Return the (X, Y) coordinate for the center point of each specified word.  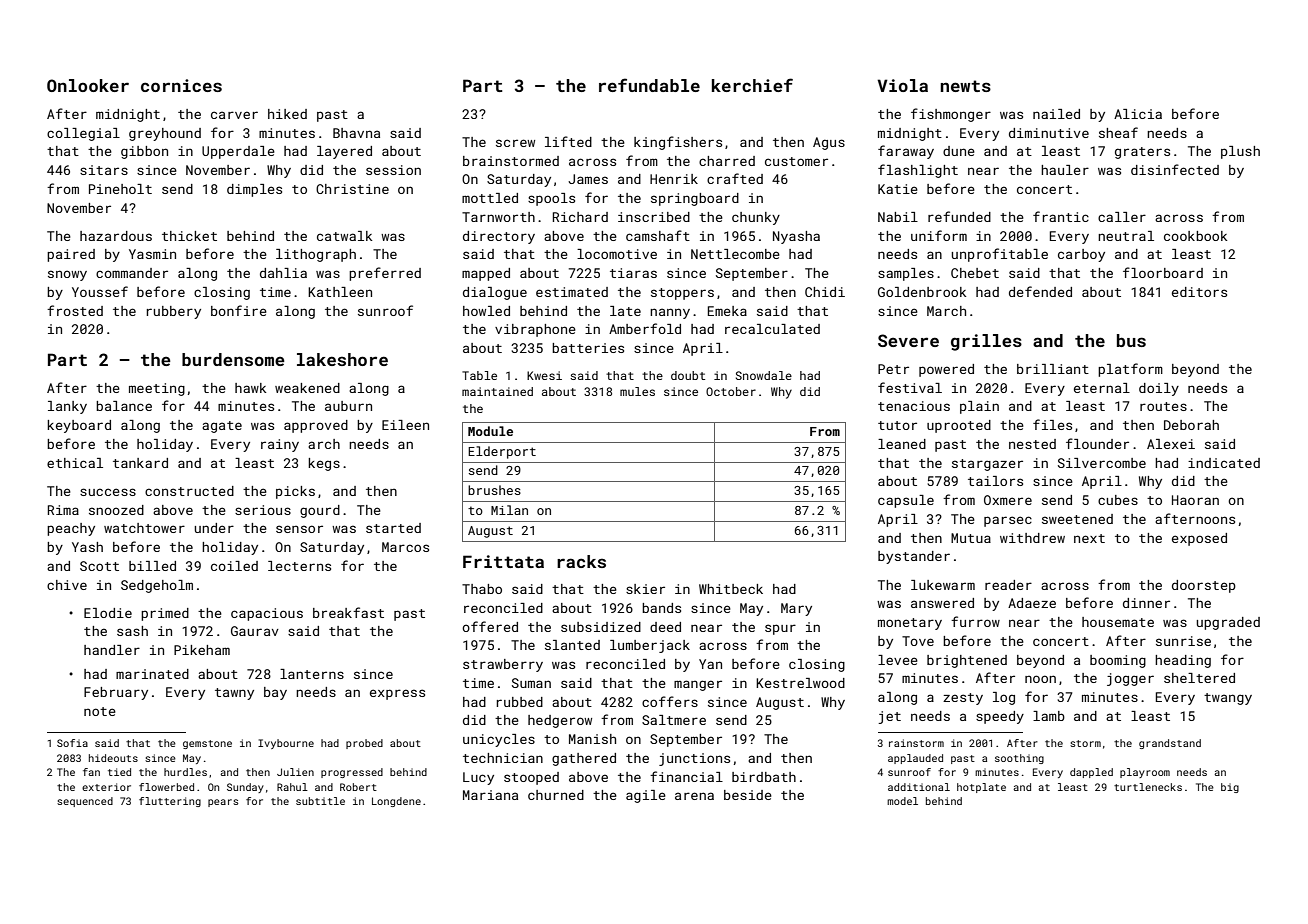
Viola (902, 85)
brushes (494, 490)
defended (1040, 291)
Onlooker (88, 85)
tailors (995, 481)
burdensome (233, 359)
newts (966, 86)
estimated (572, 292)
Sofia (72, 743)
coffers (670, 701)
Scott (99, 566)
